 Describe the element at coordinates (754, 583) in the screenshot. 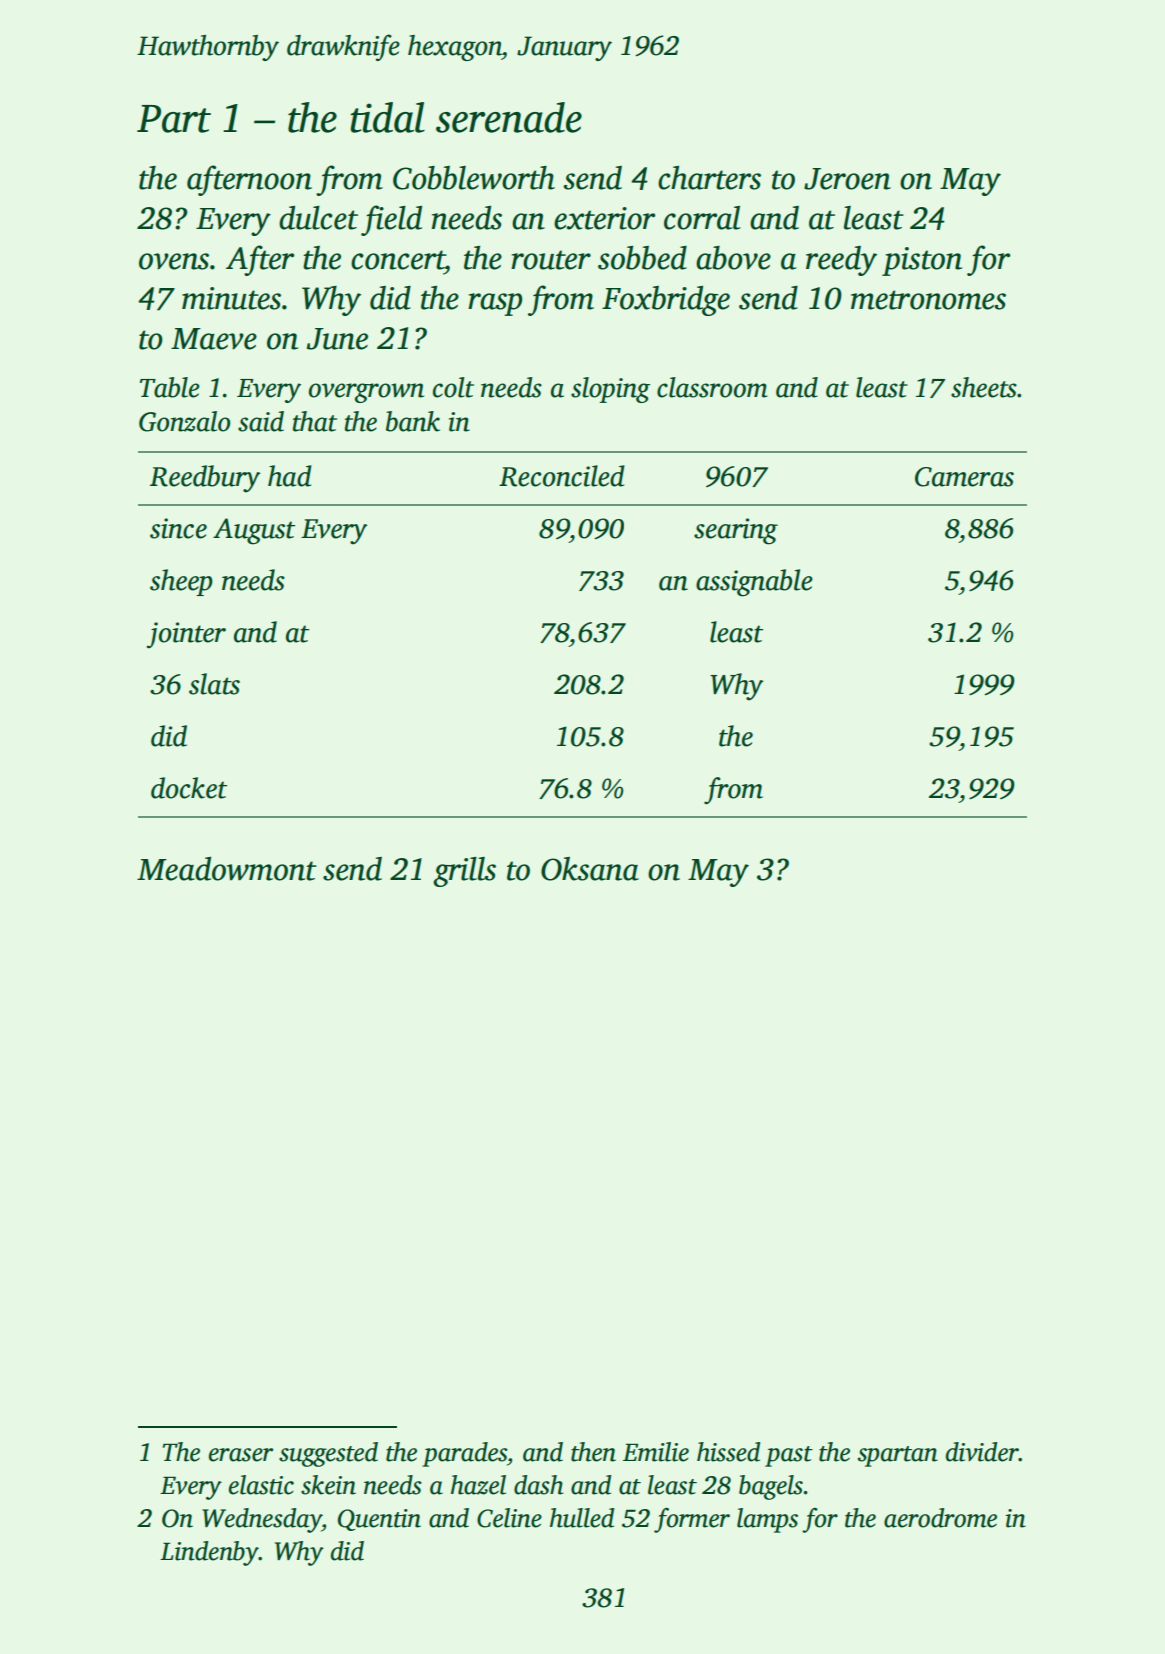

I see `assignable` at that location.
